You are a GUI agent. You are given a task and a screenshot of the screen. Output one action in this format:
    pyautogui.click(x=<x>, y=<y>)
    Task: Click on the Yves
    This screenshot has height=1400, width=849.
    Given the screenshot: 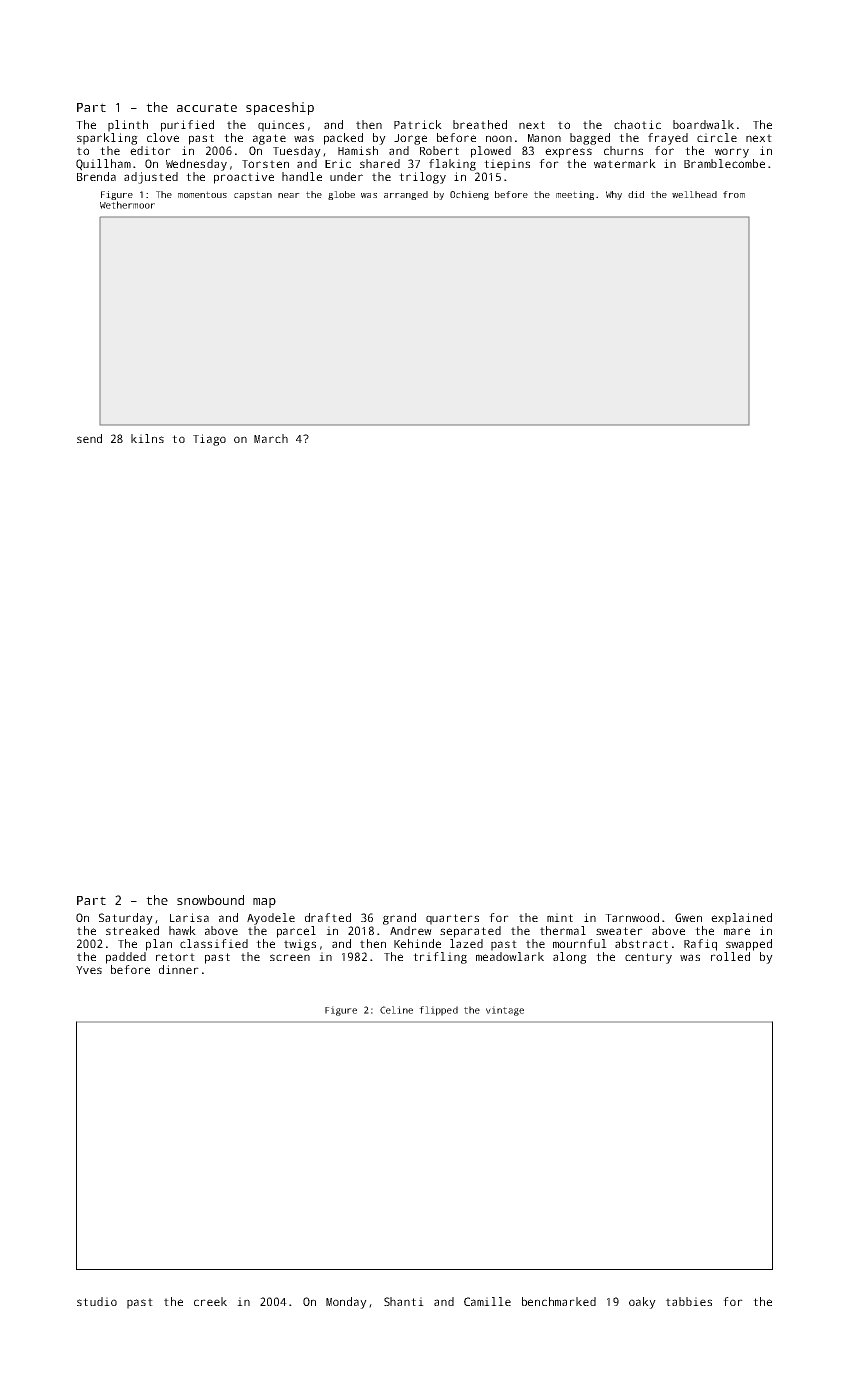 What is the action you would take?
    pyautogui.click(x=89, y=970)
